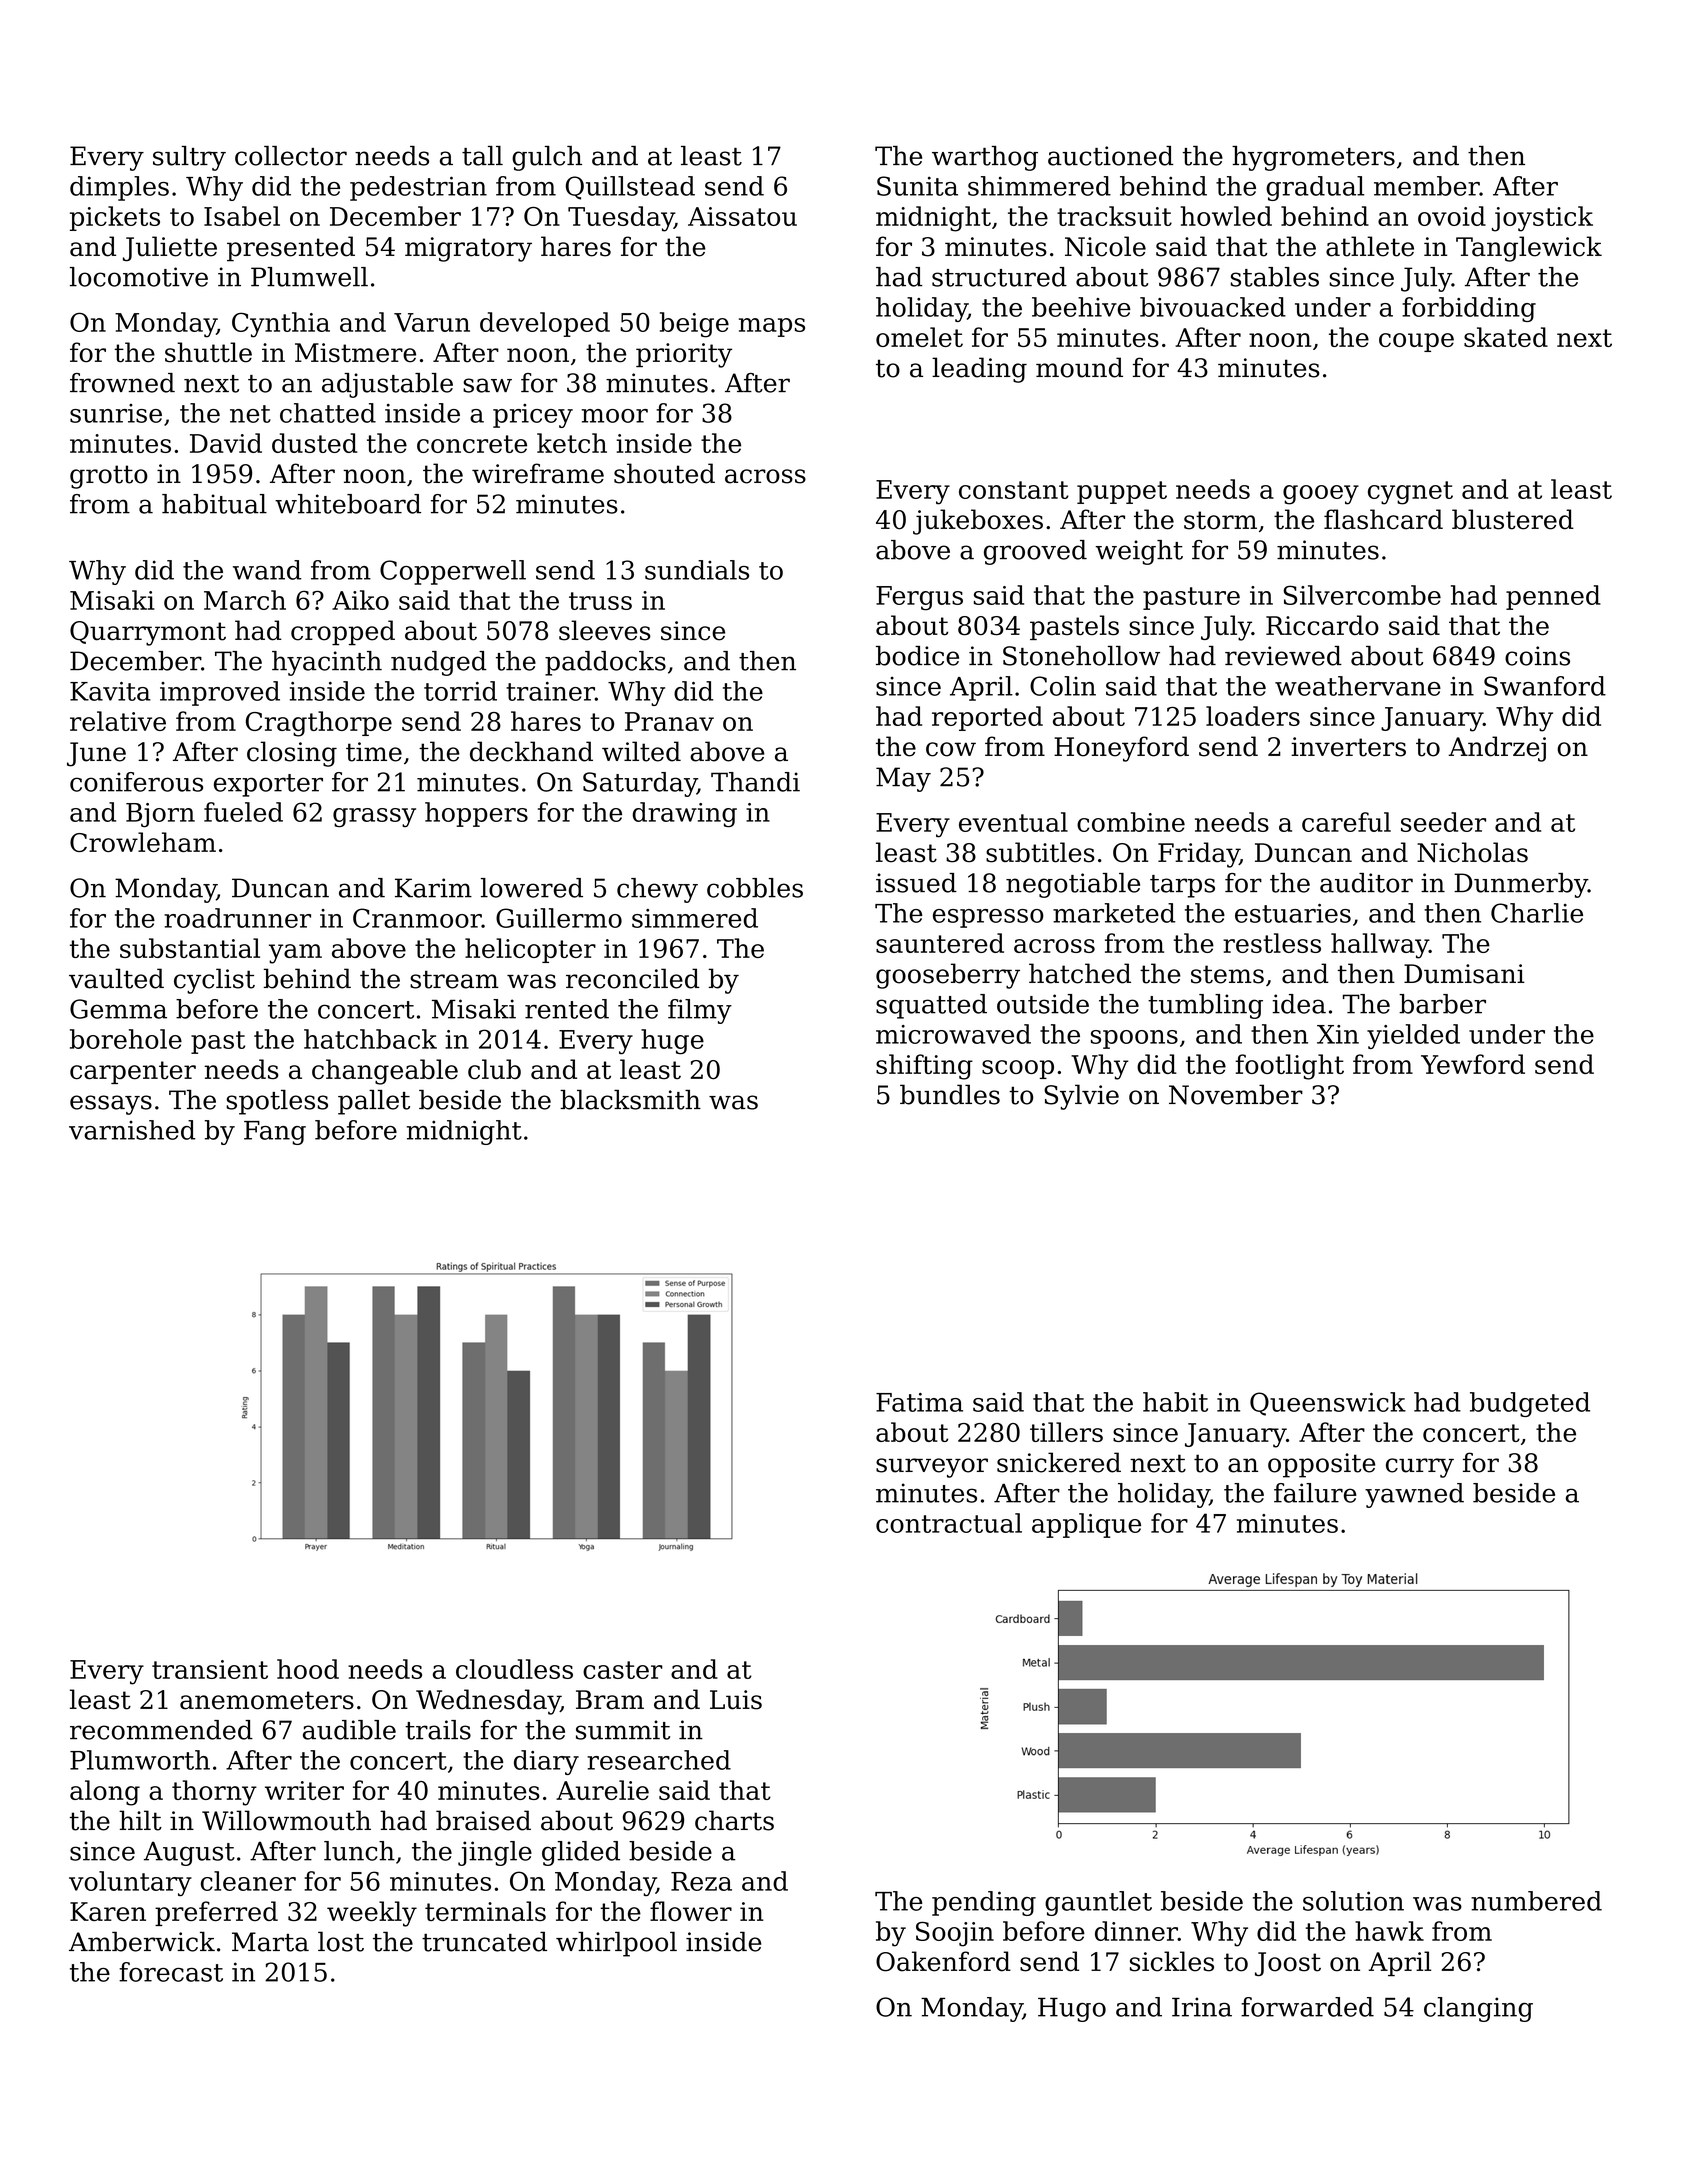  Describe the element at coordinates (736, 1700) in the screenshot. I see `Luis` at that location.
